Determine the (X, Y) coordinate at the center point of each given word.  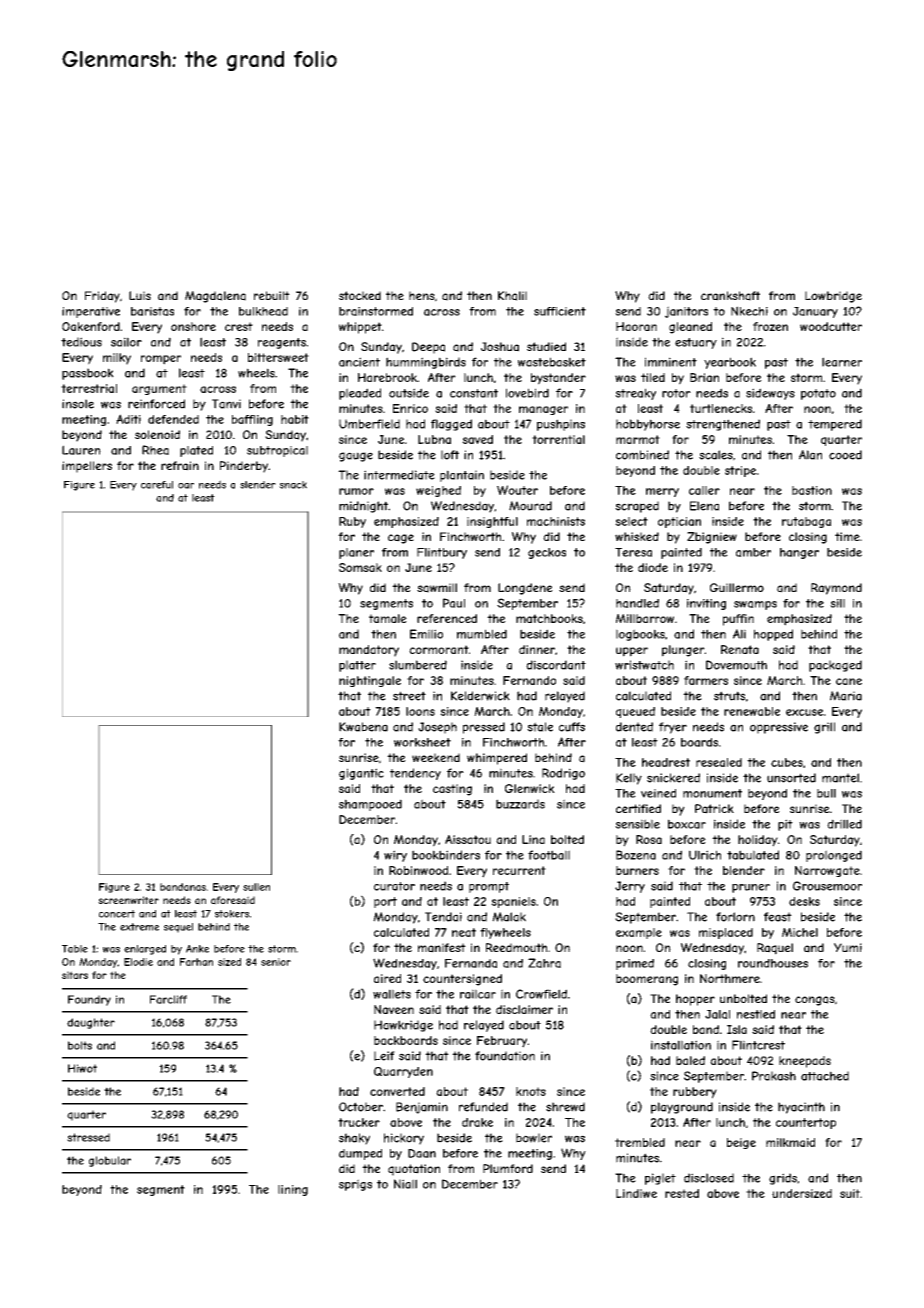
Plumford (508, 1168)
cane (849, 681)
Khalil (512, 296)
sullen (256, 887)
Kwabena (363, 727)
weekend (436, 757)
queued (635, 712)
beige (741, 1143)
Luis (140, 295)
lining (293, 1190)
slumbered (418, 665)
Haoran (636, 326)
